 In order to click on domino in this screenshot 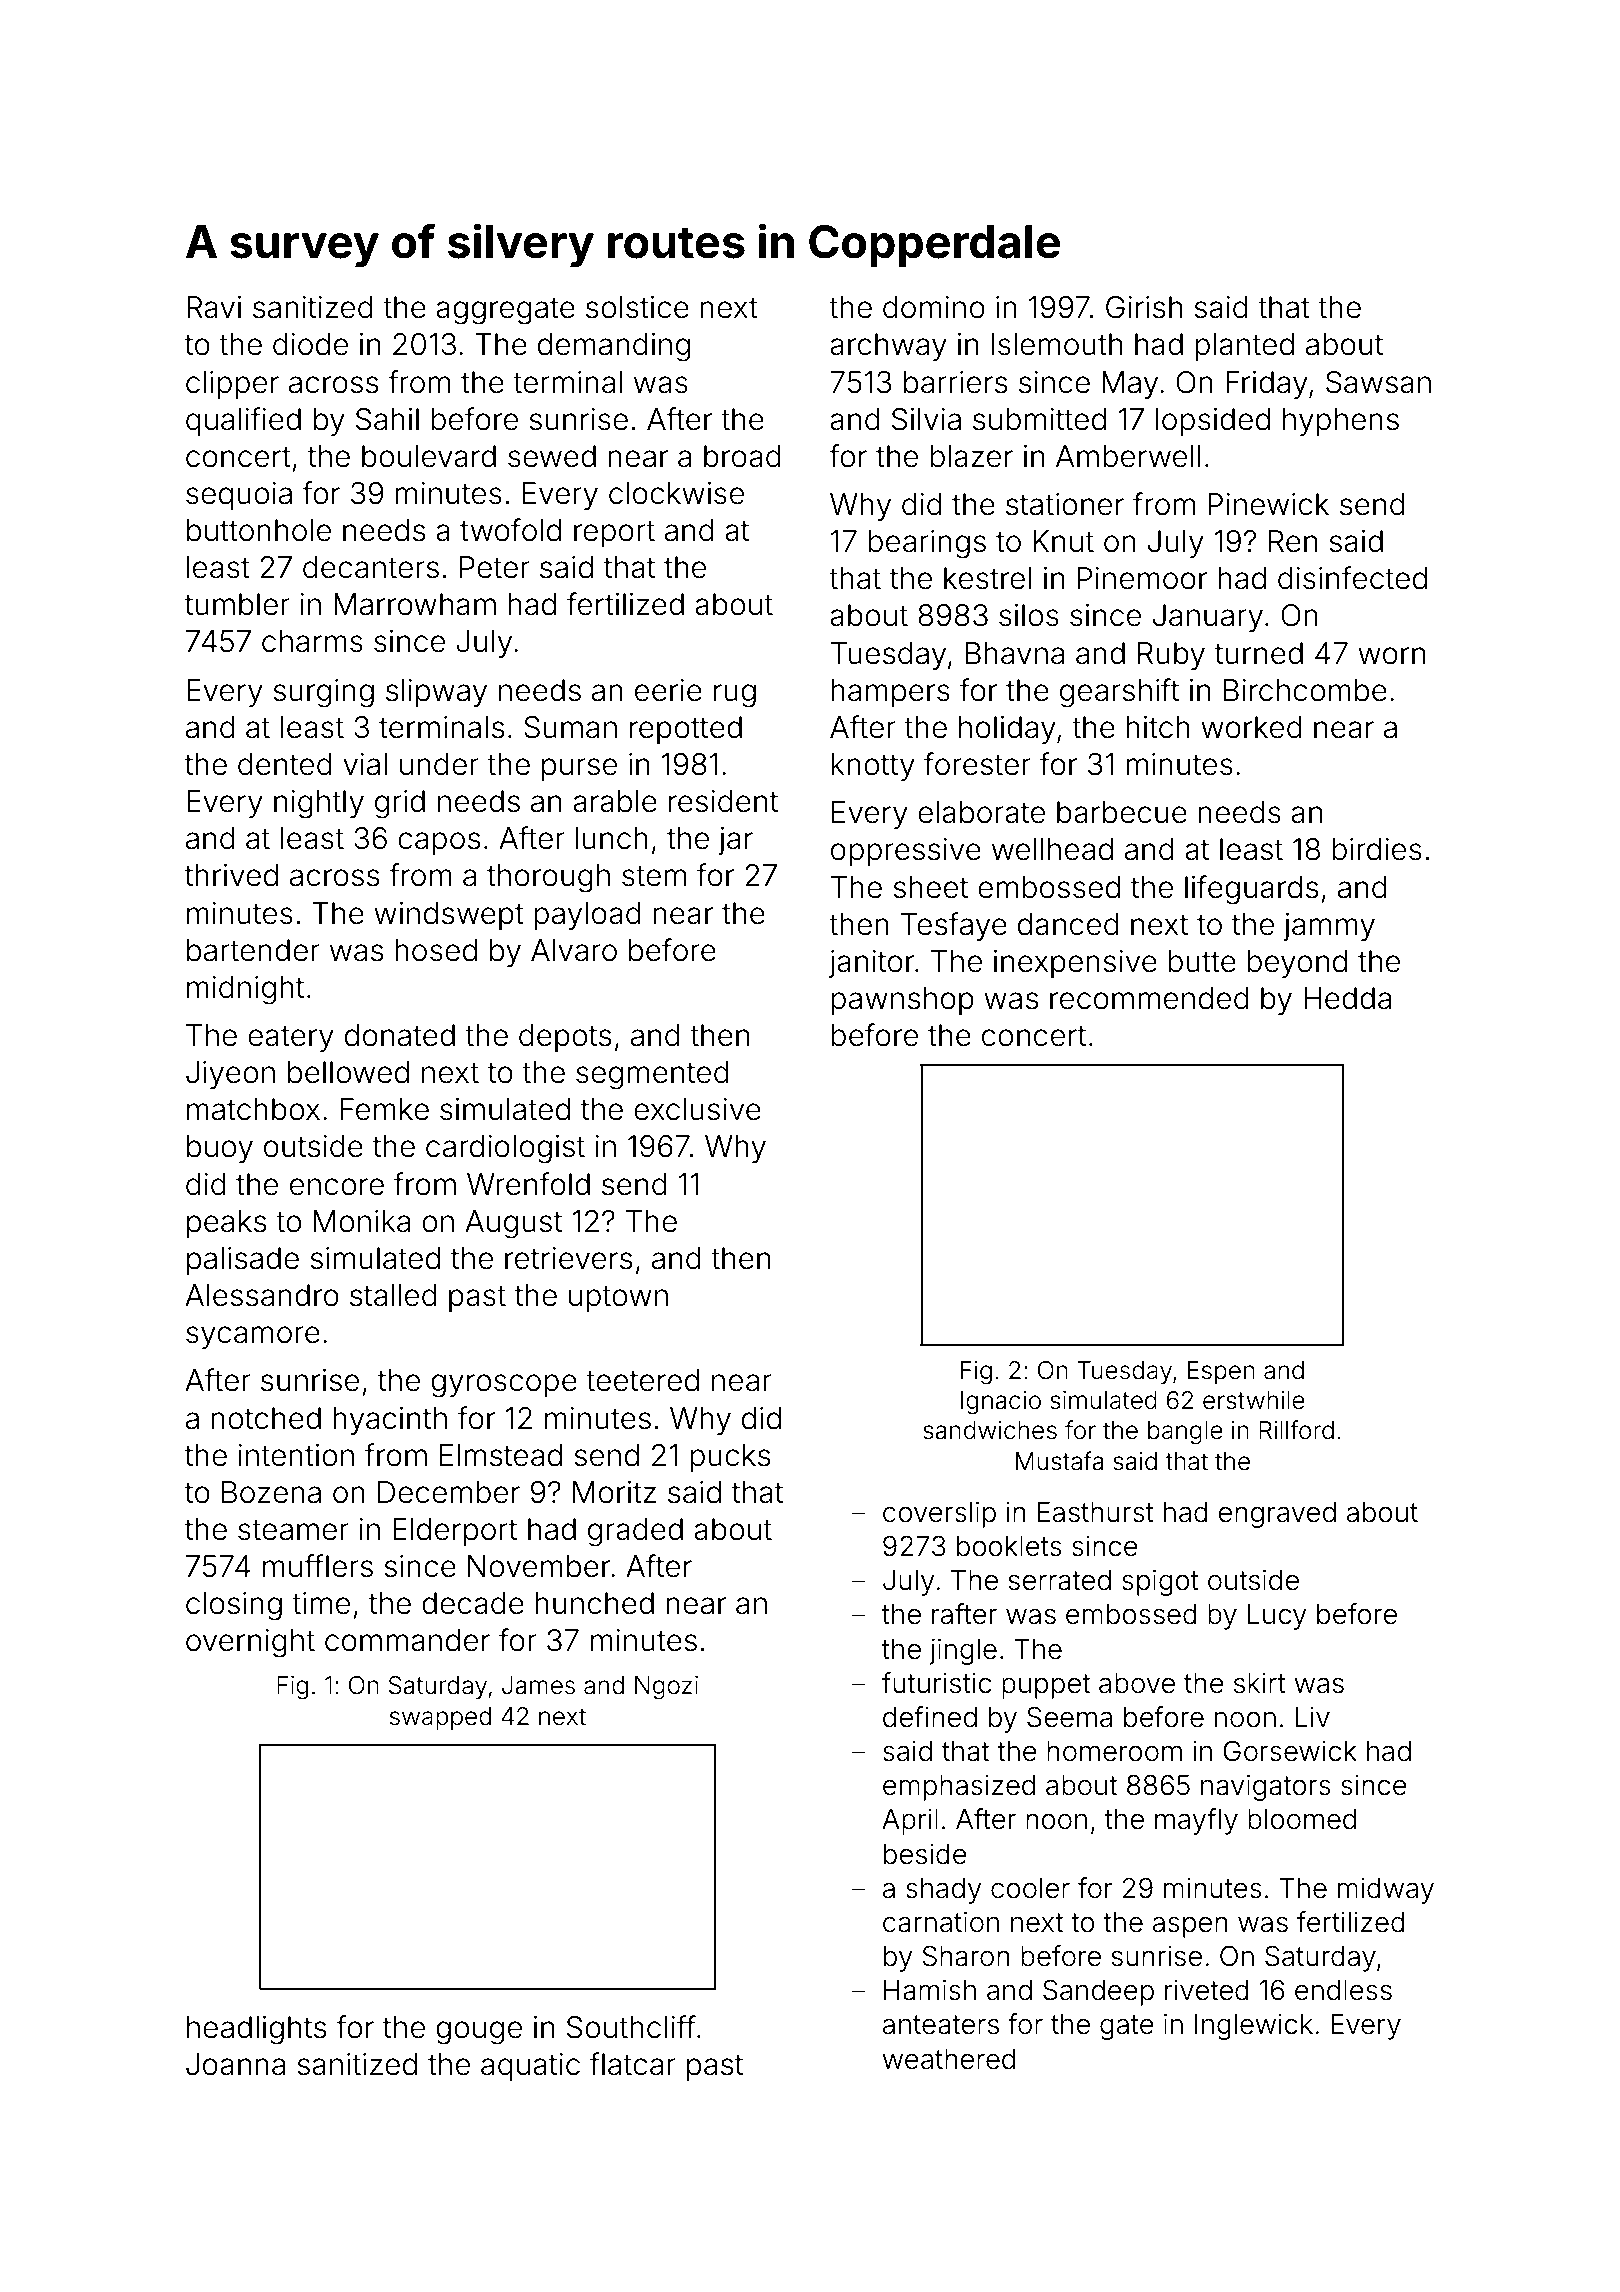, I will do `click(934, 307)`.
